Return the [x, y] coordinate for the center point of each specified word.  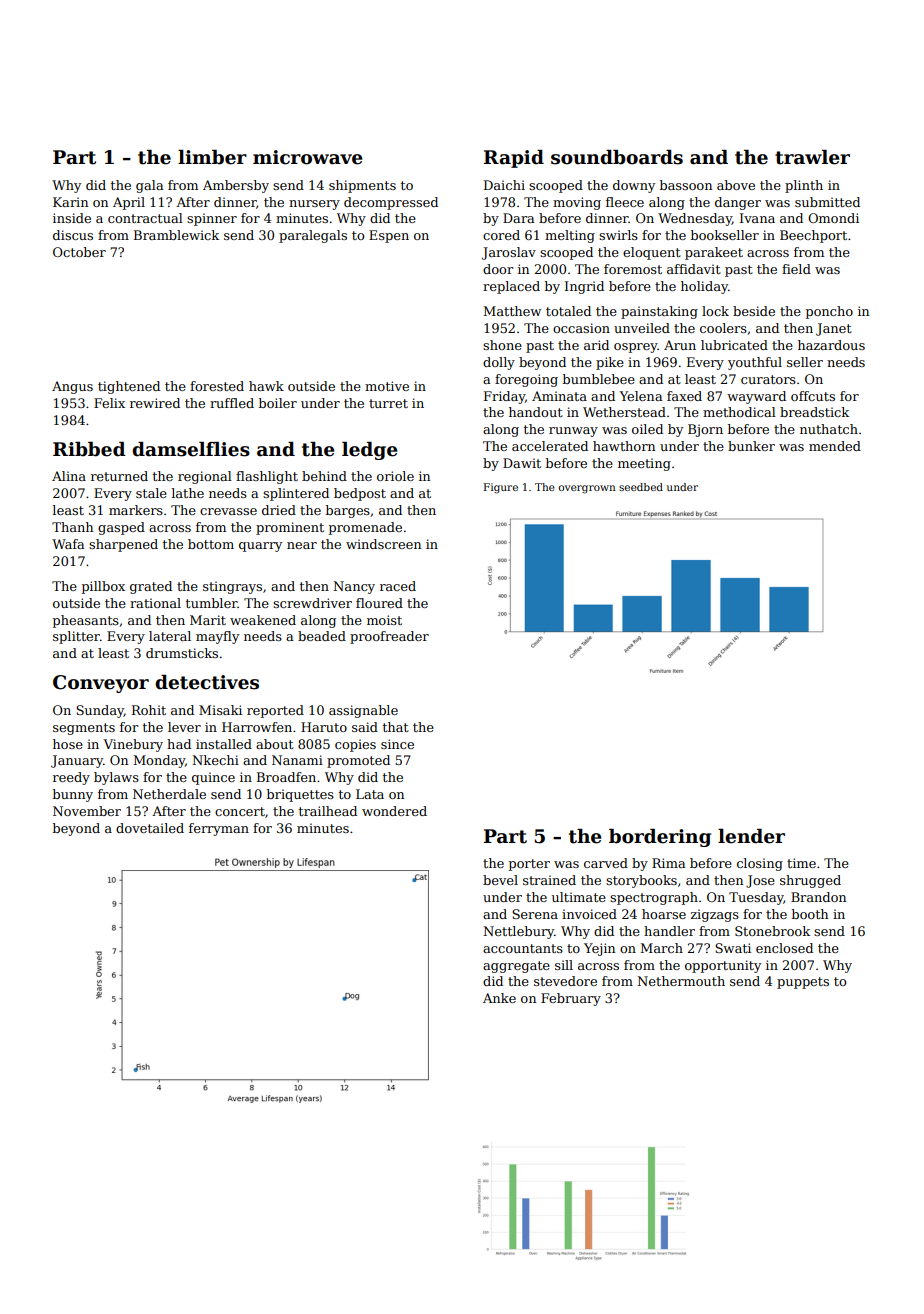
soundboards [617, 157]
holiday [704, 287]
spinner [212, 219]
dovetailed [150, 828]
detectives [207, 682]
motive [387, 386]
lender [751, 836]
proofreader [389, 637]
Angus [72, 387]
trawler [812, 157]
